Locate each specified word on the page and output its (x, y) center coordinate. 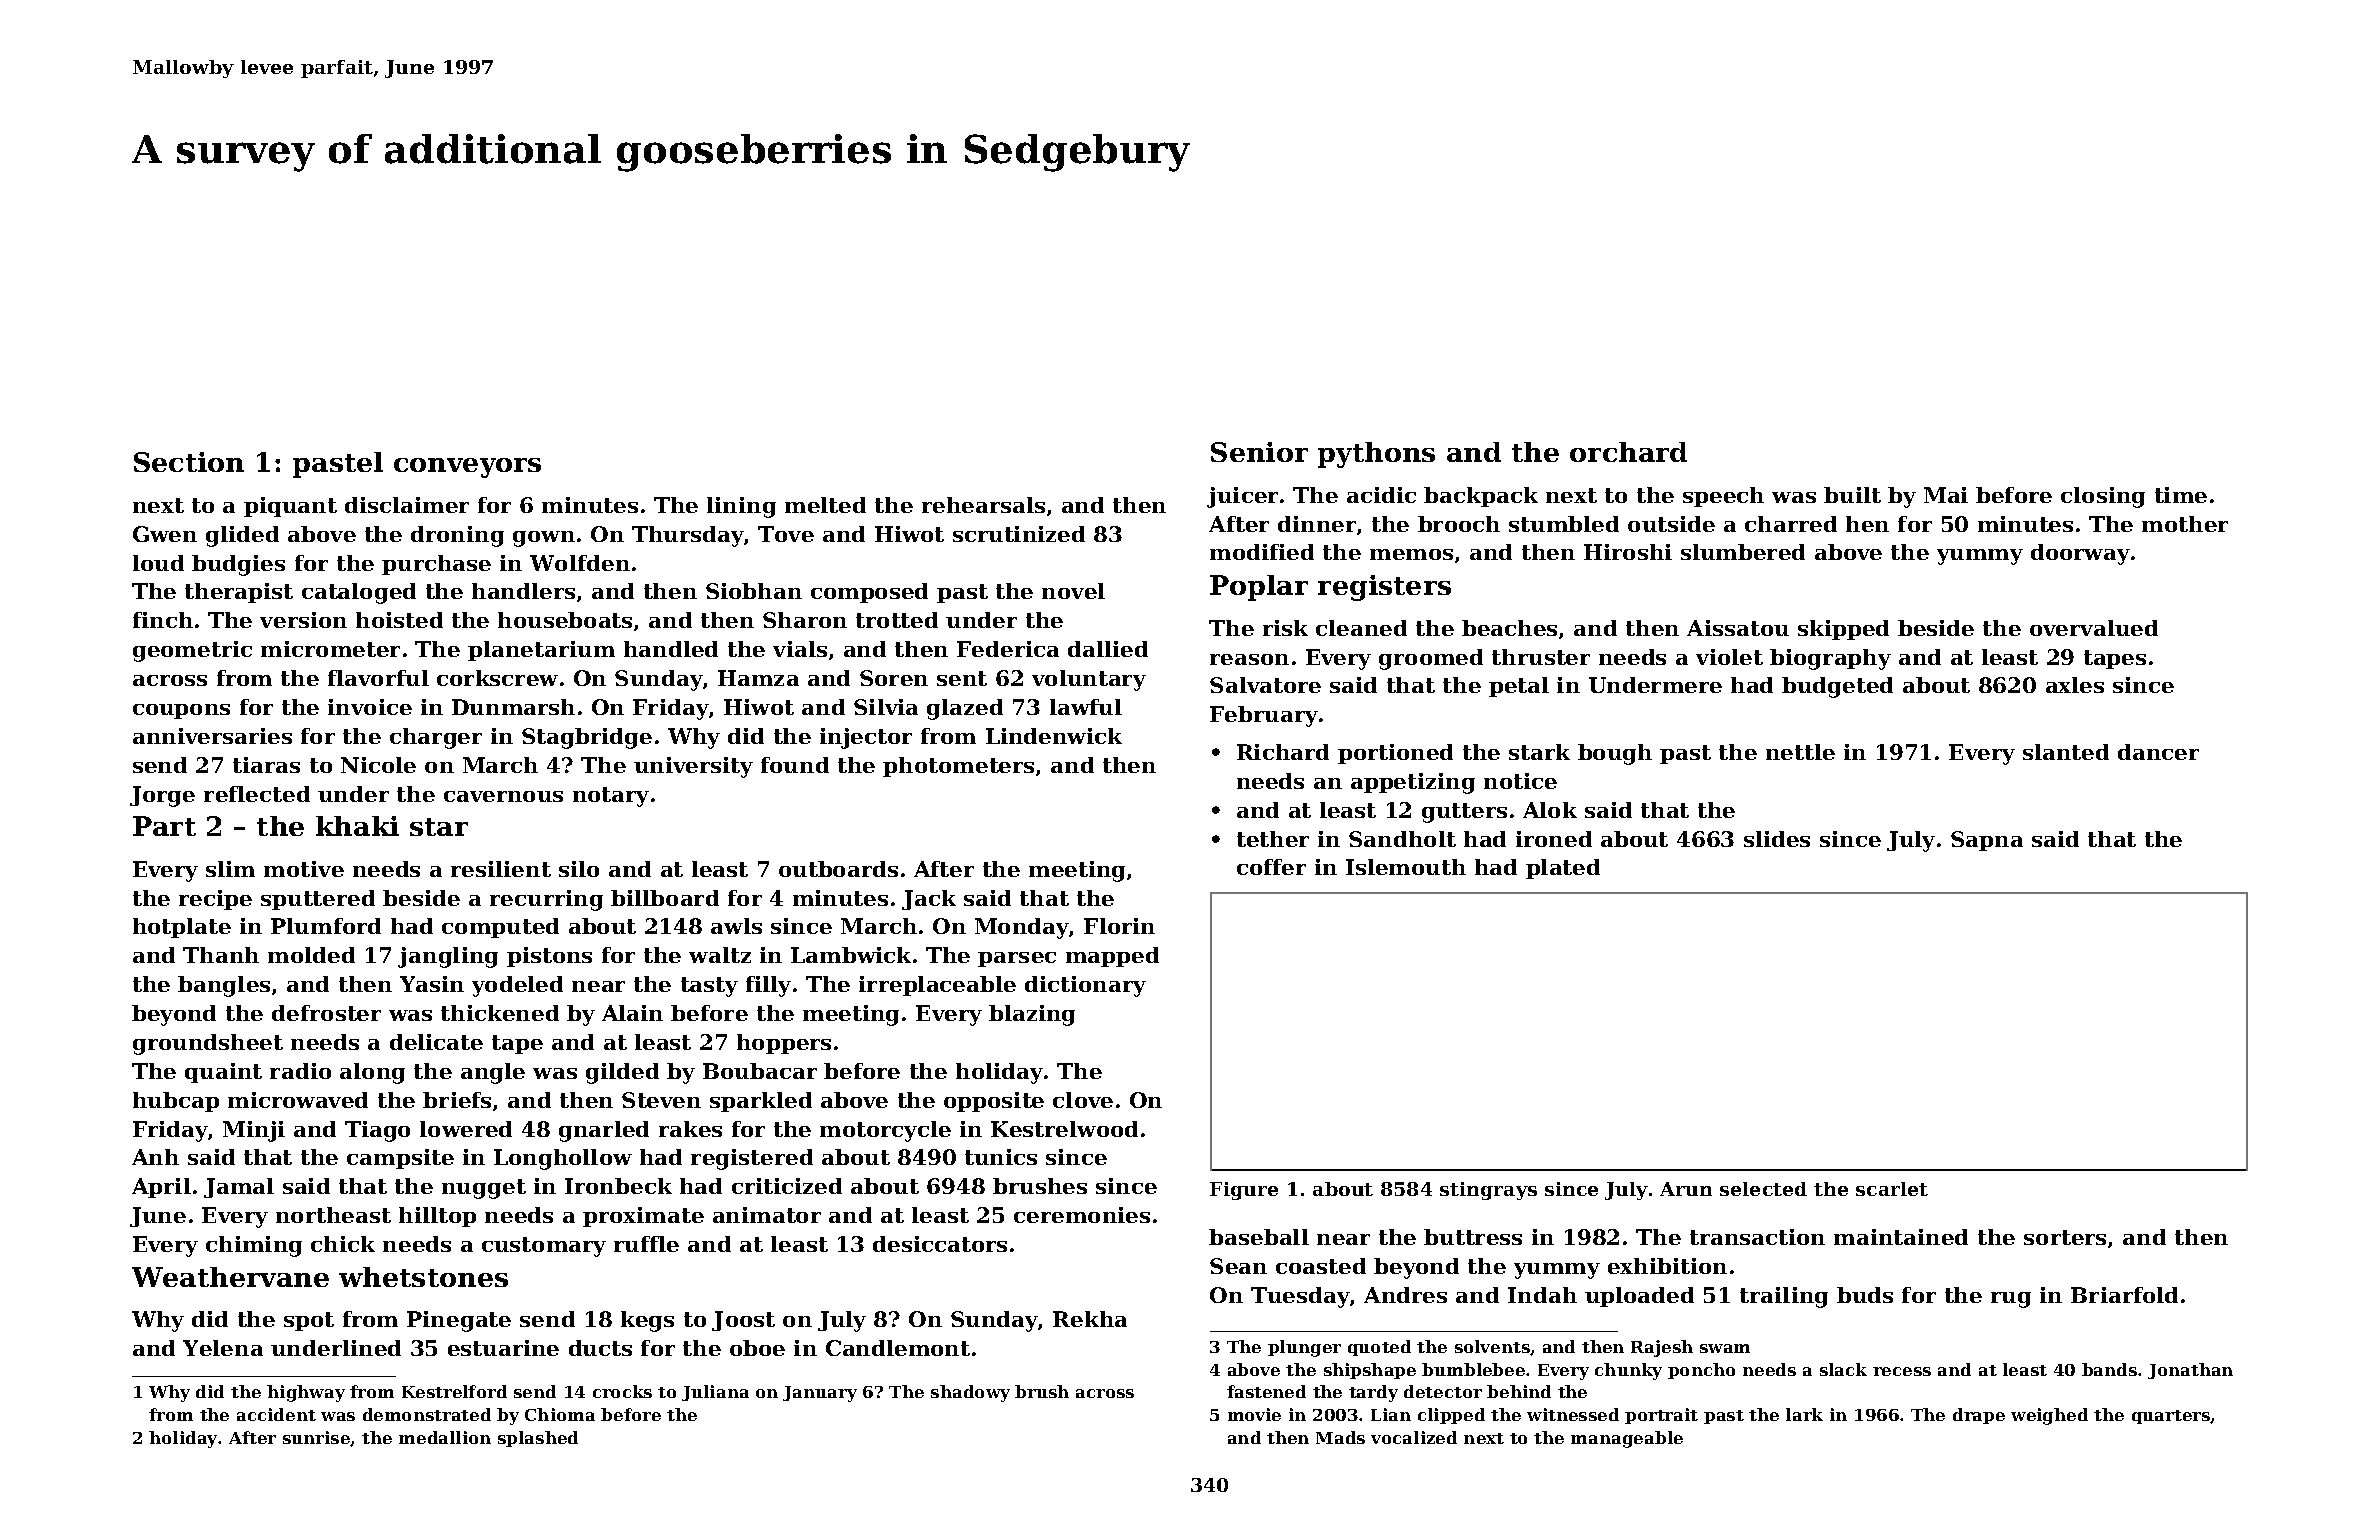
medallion (445, 1437)
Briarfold (2124, 1295)
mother (2185, 524)
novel (1073, 591)
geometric (192, 651)
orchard (1628, 452)
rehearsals (983, 505)
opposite (994, 1102)
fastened (1266, 1391)
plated (1563, 869)
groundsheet (208, 1044)
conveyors (467, 468)
